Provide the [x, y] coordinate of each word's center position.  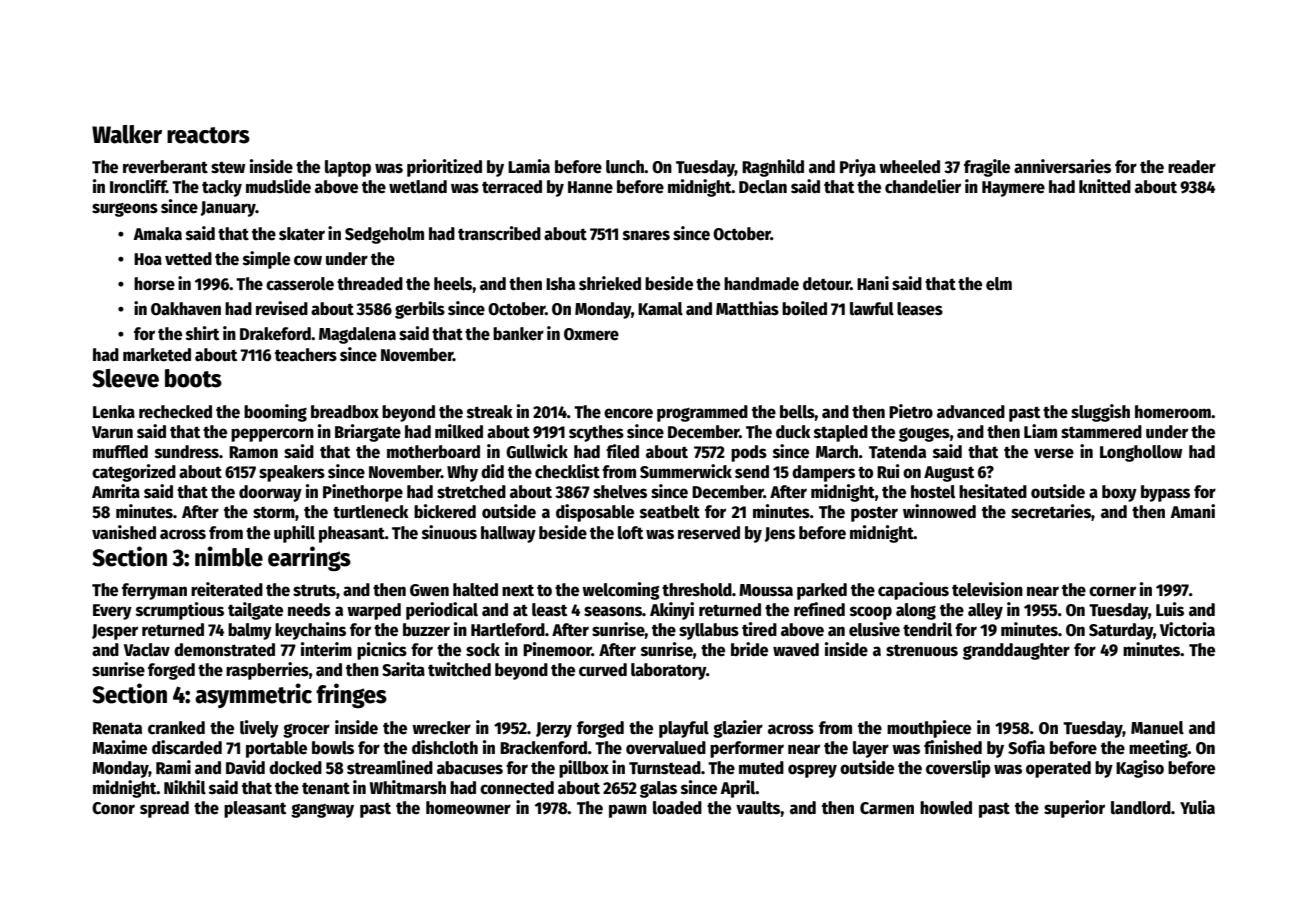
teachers [306, 355]
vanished [124, 532]
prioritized [444, 168]
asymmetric [253, 695]
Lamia [529, 166]
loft [630, 533]
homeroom [1173, 412]
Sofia [1026, 747]
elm [999, 284]
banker [518, 334]
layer [871, 749]
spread [164, 809]
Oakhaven [186, 309]
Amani [1192, 511]
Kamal [660, 309]
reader [1192, 167]
